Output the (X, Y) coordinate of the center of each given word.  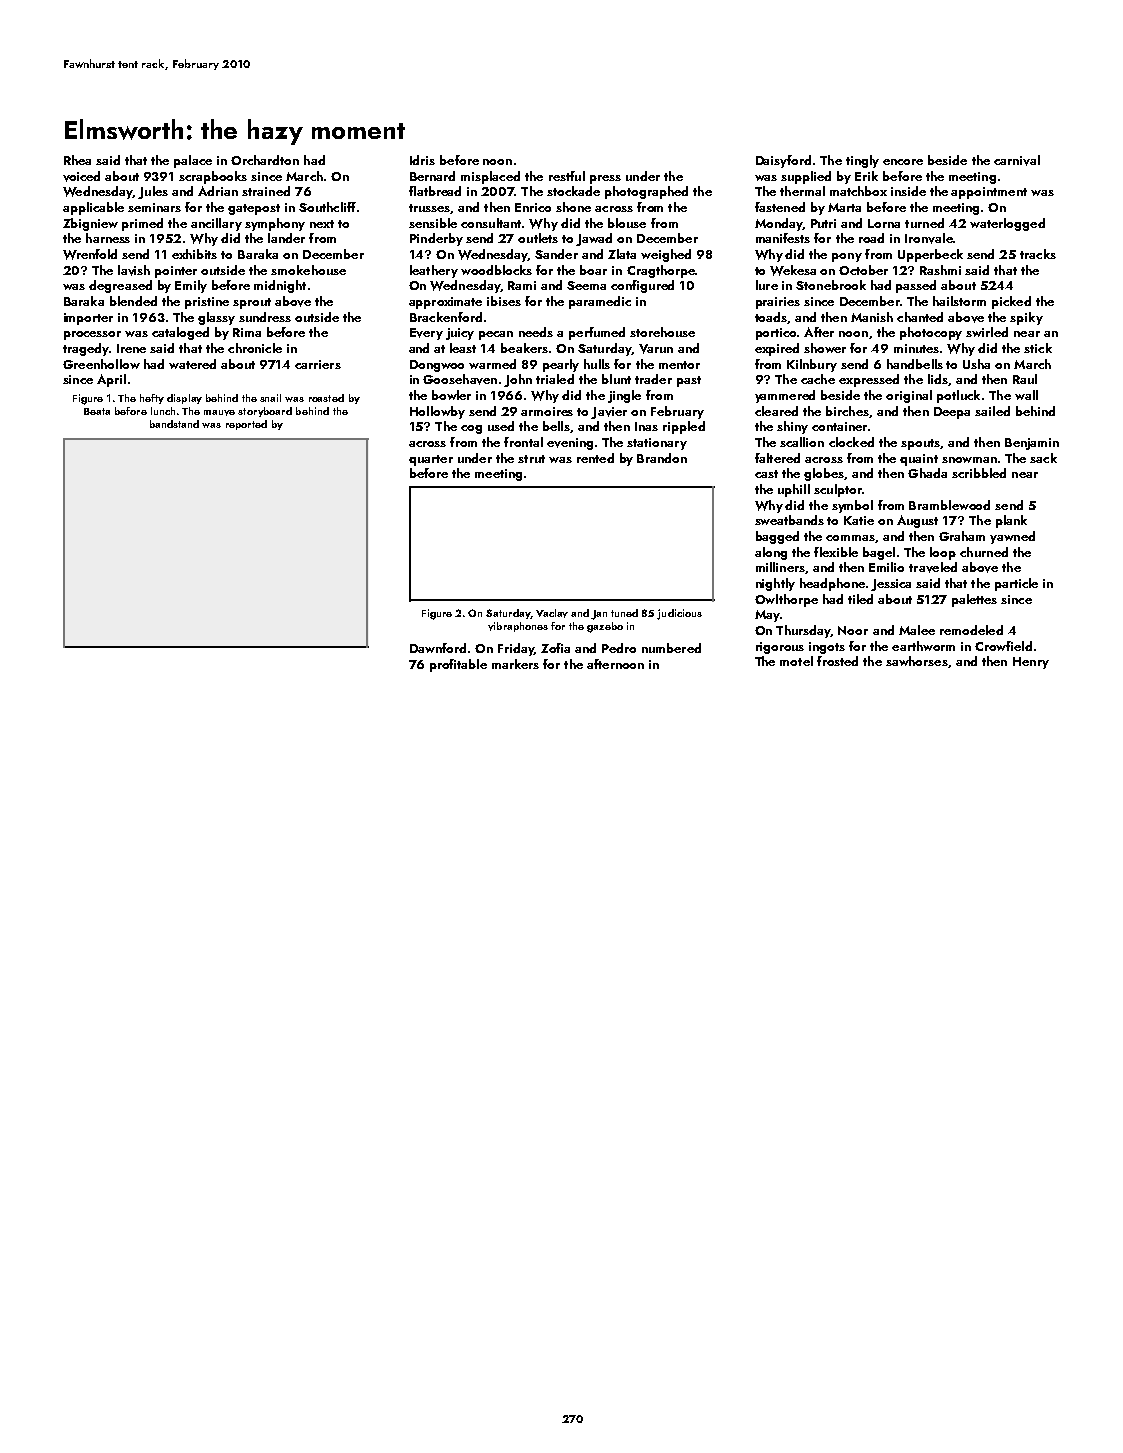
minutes (916, 348)
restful (567, 176)
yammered (785, 396)
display (184, 399)
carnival (1017, 160)
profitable (458, 665)
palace (193, 161)
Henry (1031, 663)
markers (515, 664)
